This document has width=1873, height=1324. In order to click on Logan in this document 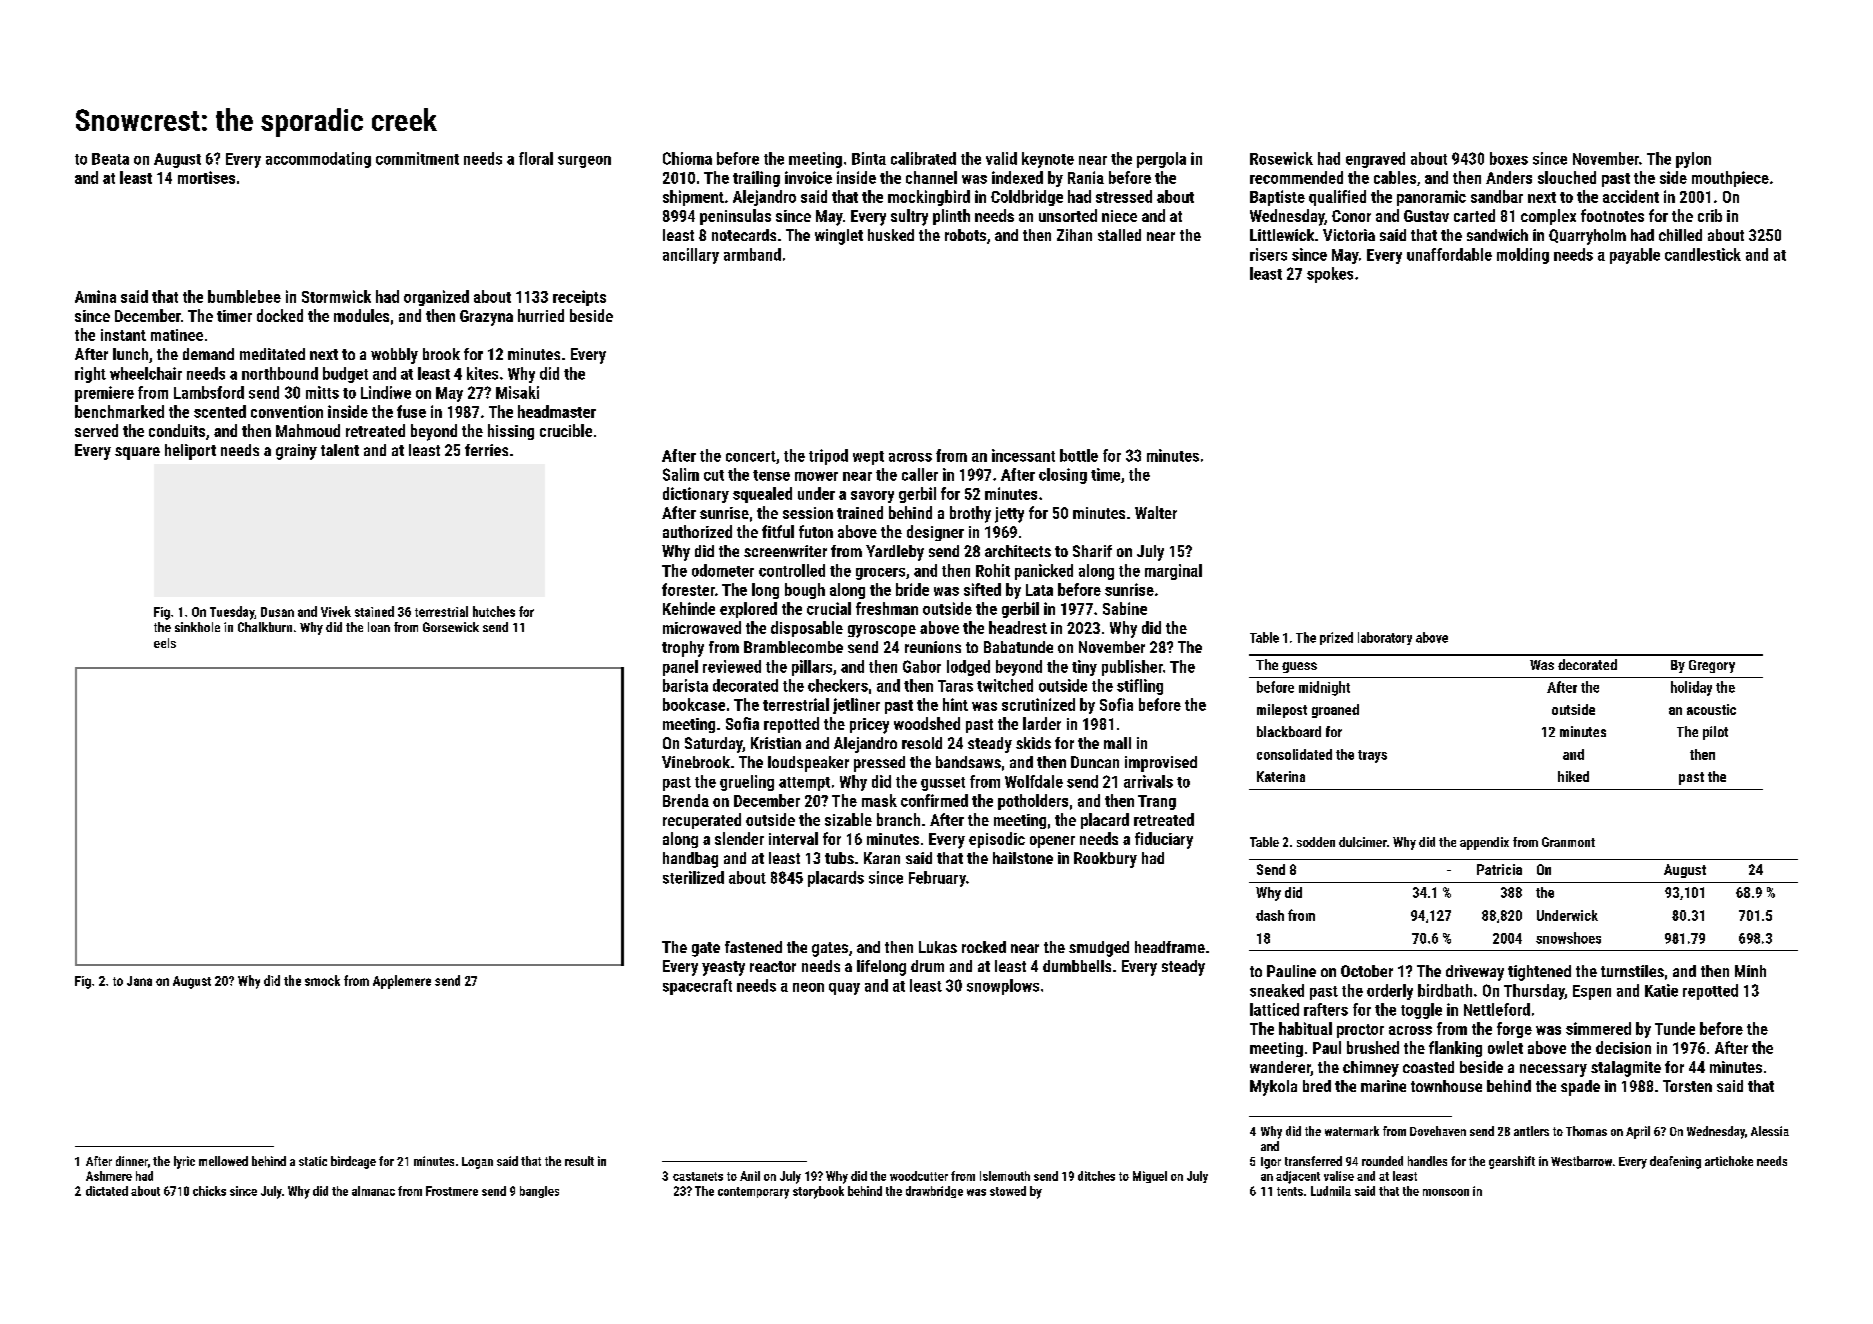, I will do `click(477, 1163)`.
